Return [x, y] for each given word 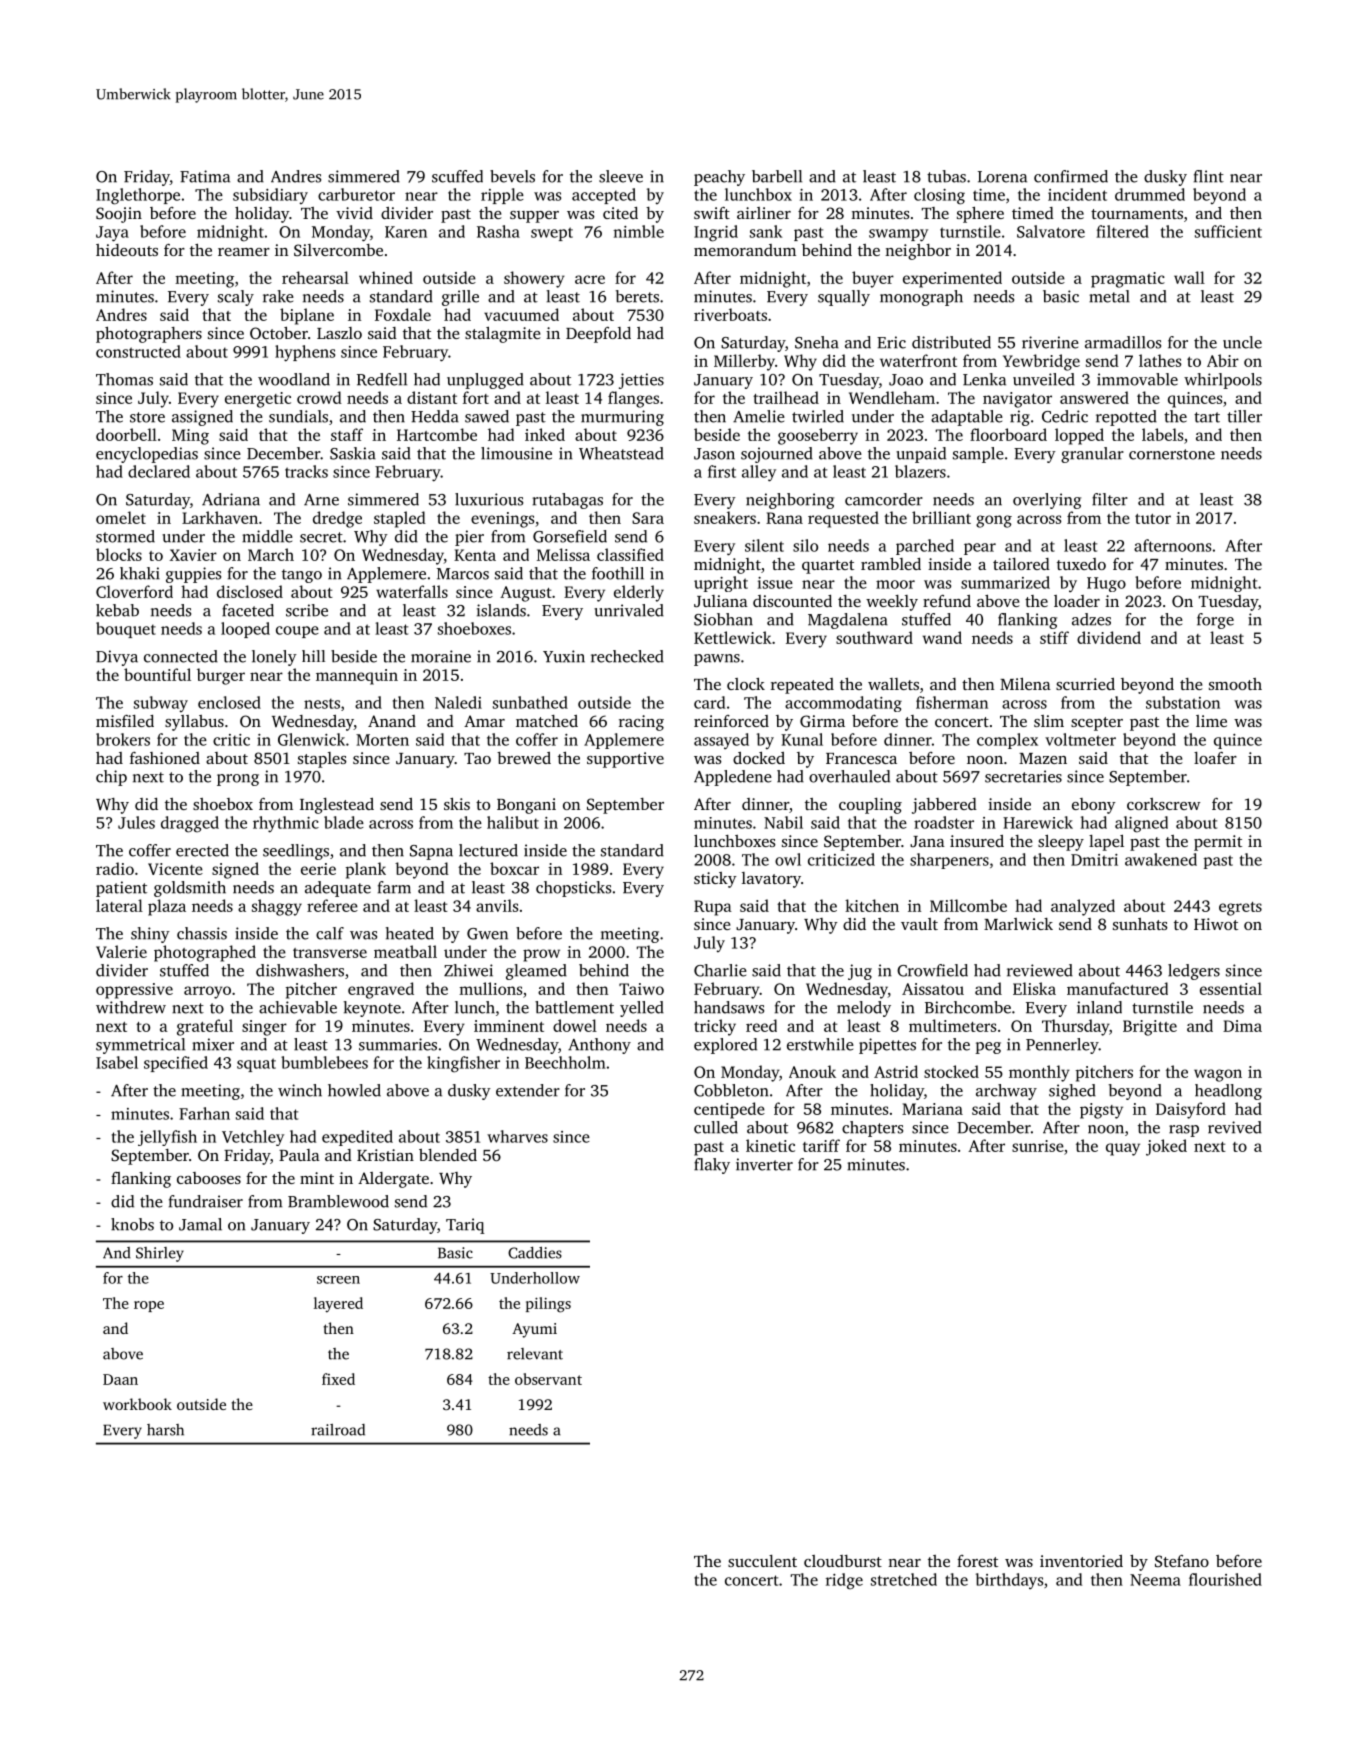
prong [238, 780]
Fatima [205, 176]
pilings [548, 1305]
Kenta [475, 555]
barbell [777, 176]
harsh [165, 1430]
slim [1049, 721]
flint [1209, 176]
